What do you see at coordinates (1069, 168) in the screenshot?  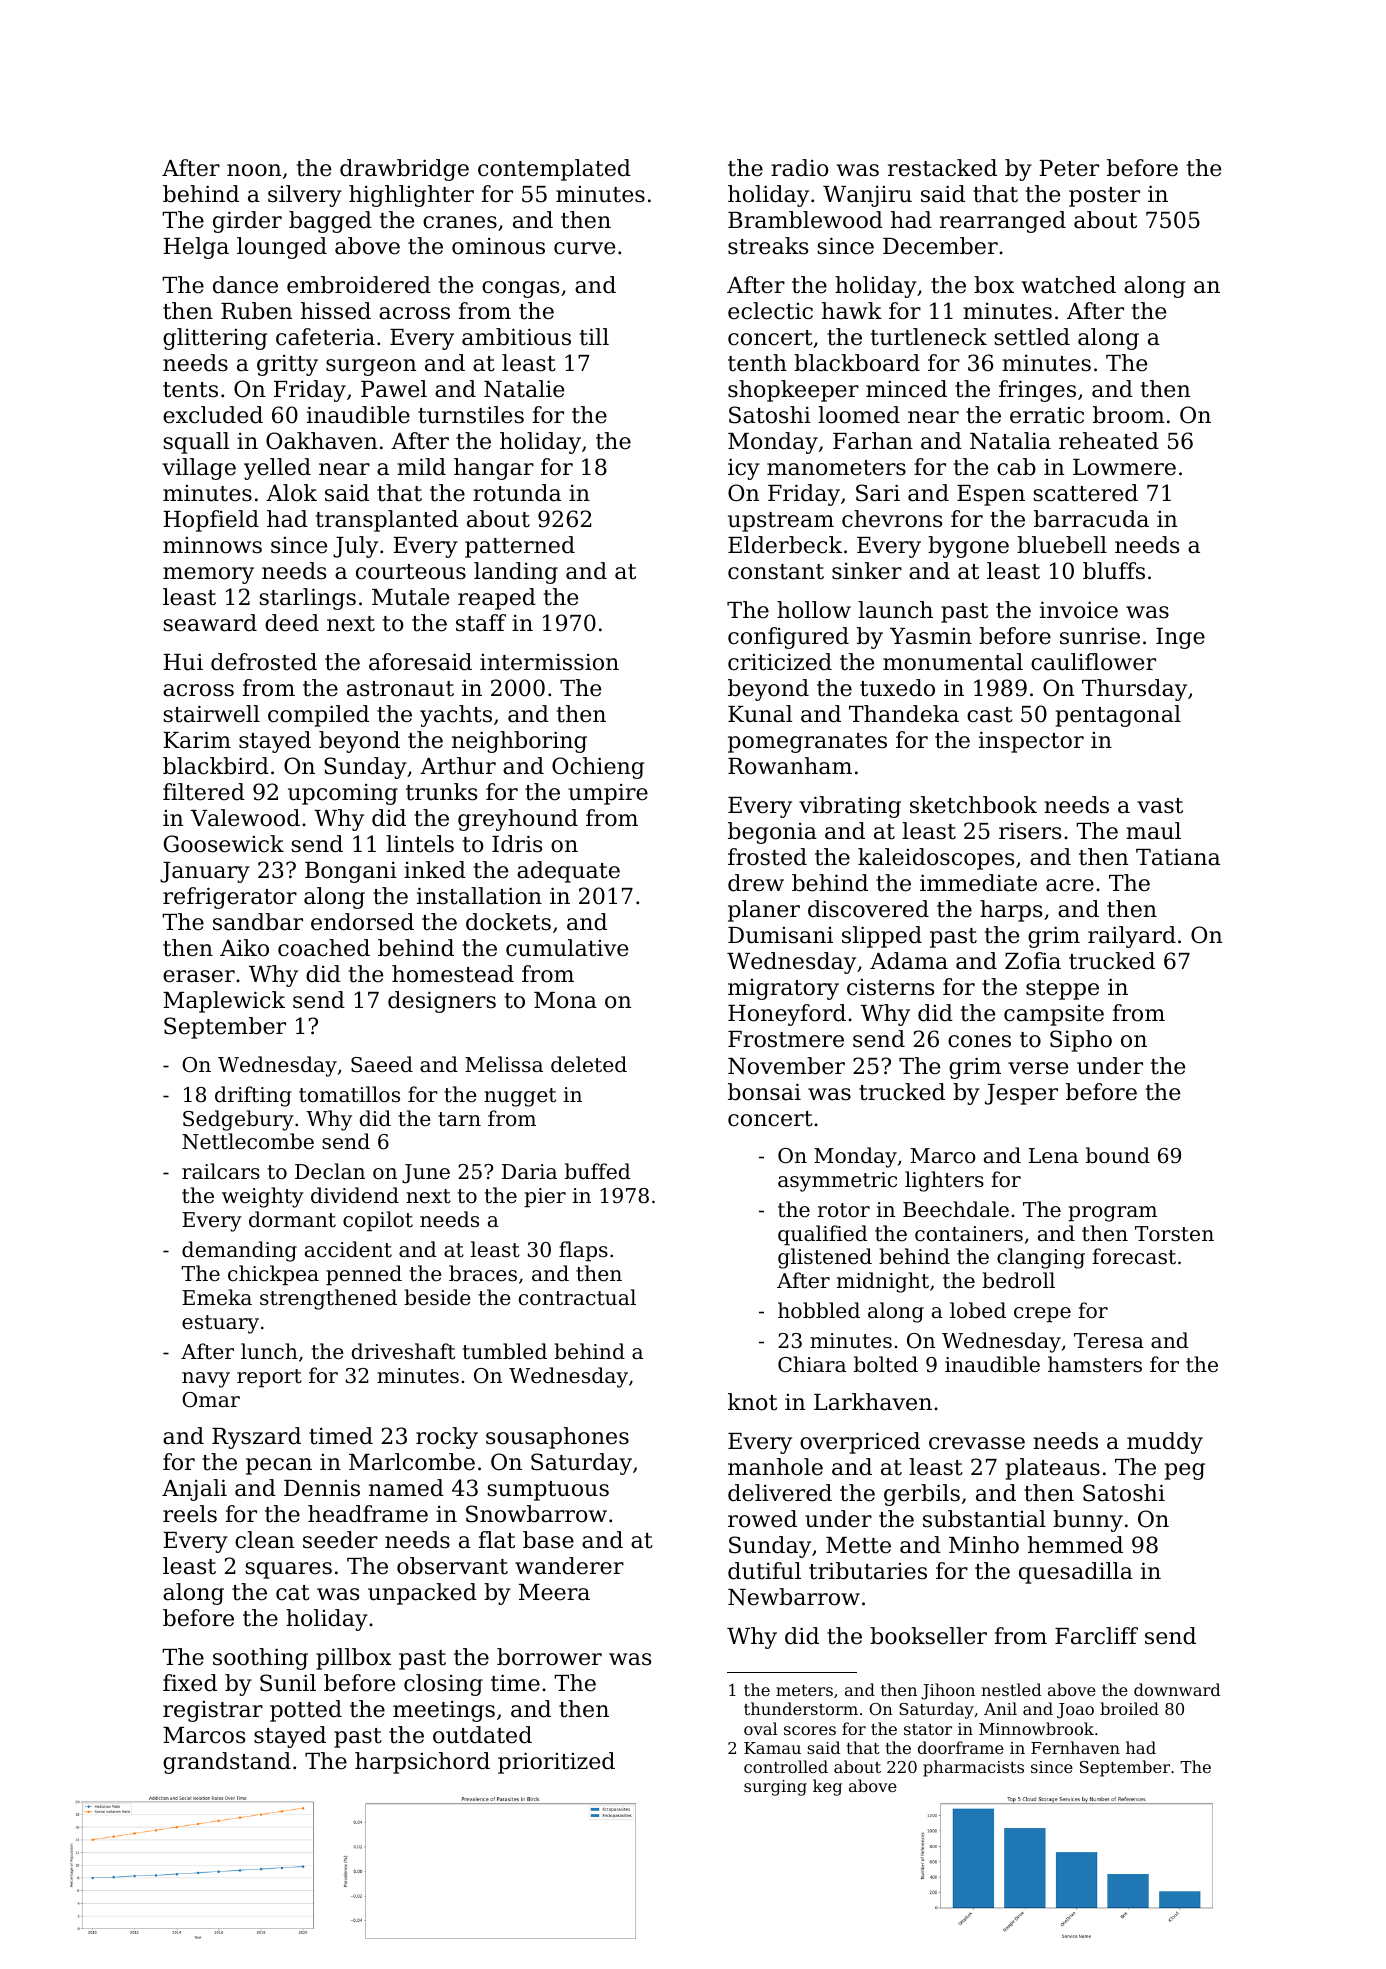 I see `Peter` at bounding box center [1069, 168].
